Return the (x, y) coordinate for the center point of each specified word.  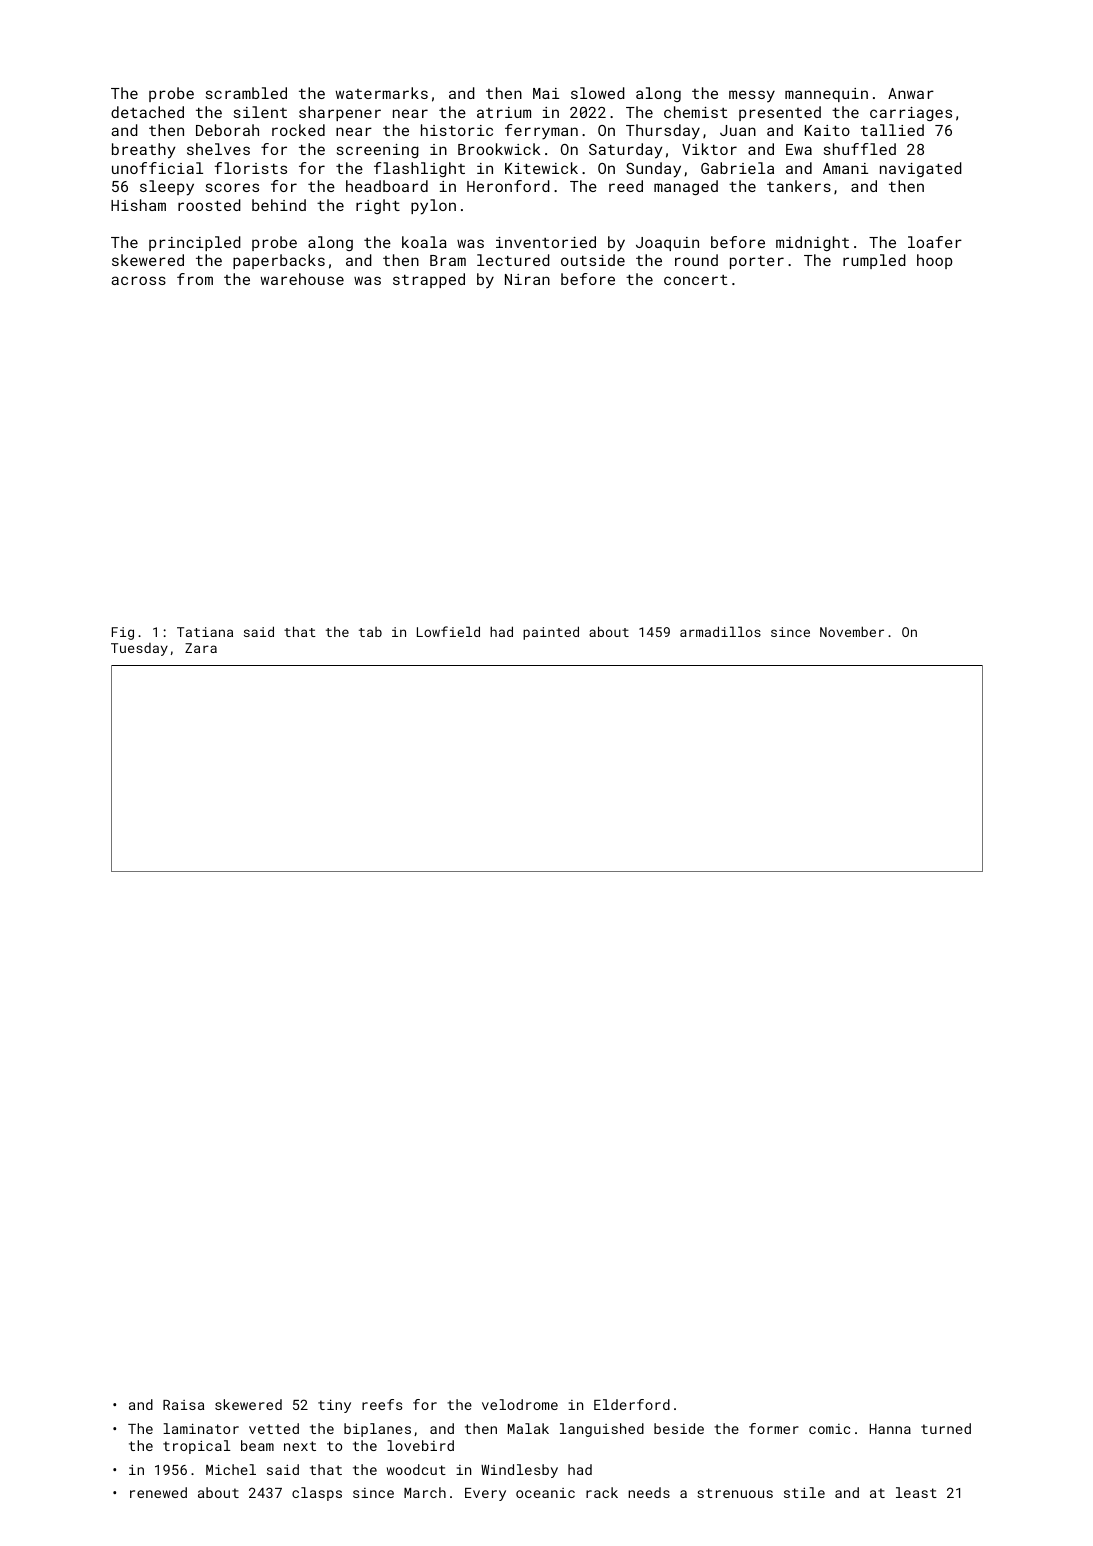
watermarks (382, 93)
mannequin (826, 95)
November (852, 631)
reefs (382, 1404)
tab (370, 632)
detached (147, 112)
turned (946, 1428)
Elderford (632, 1404)
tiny (334, 1406)
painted (551, 633)
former (774, 1428)
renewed (158, 1492)
